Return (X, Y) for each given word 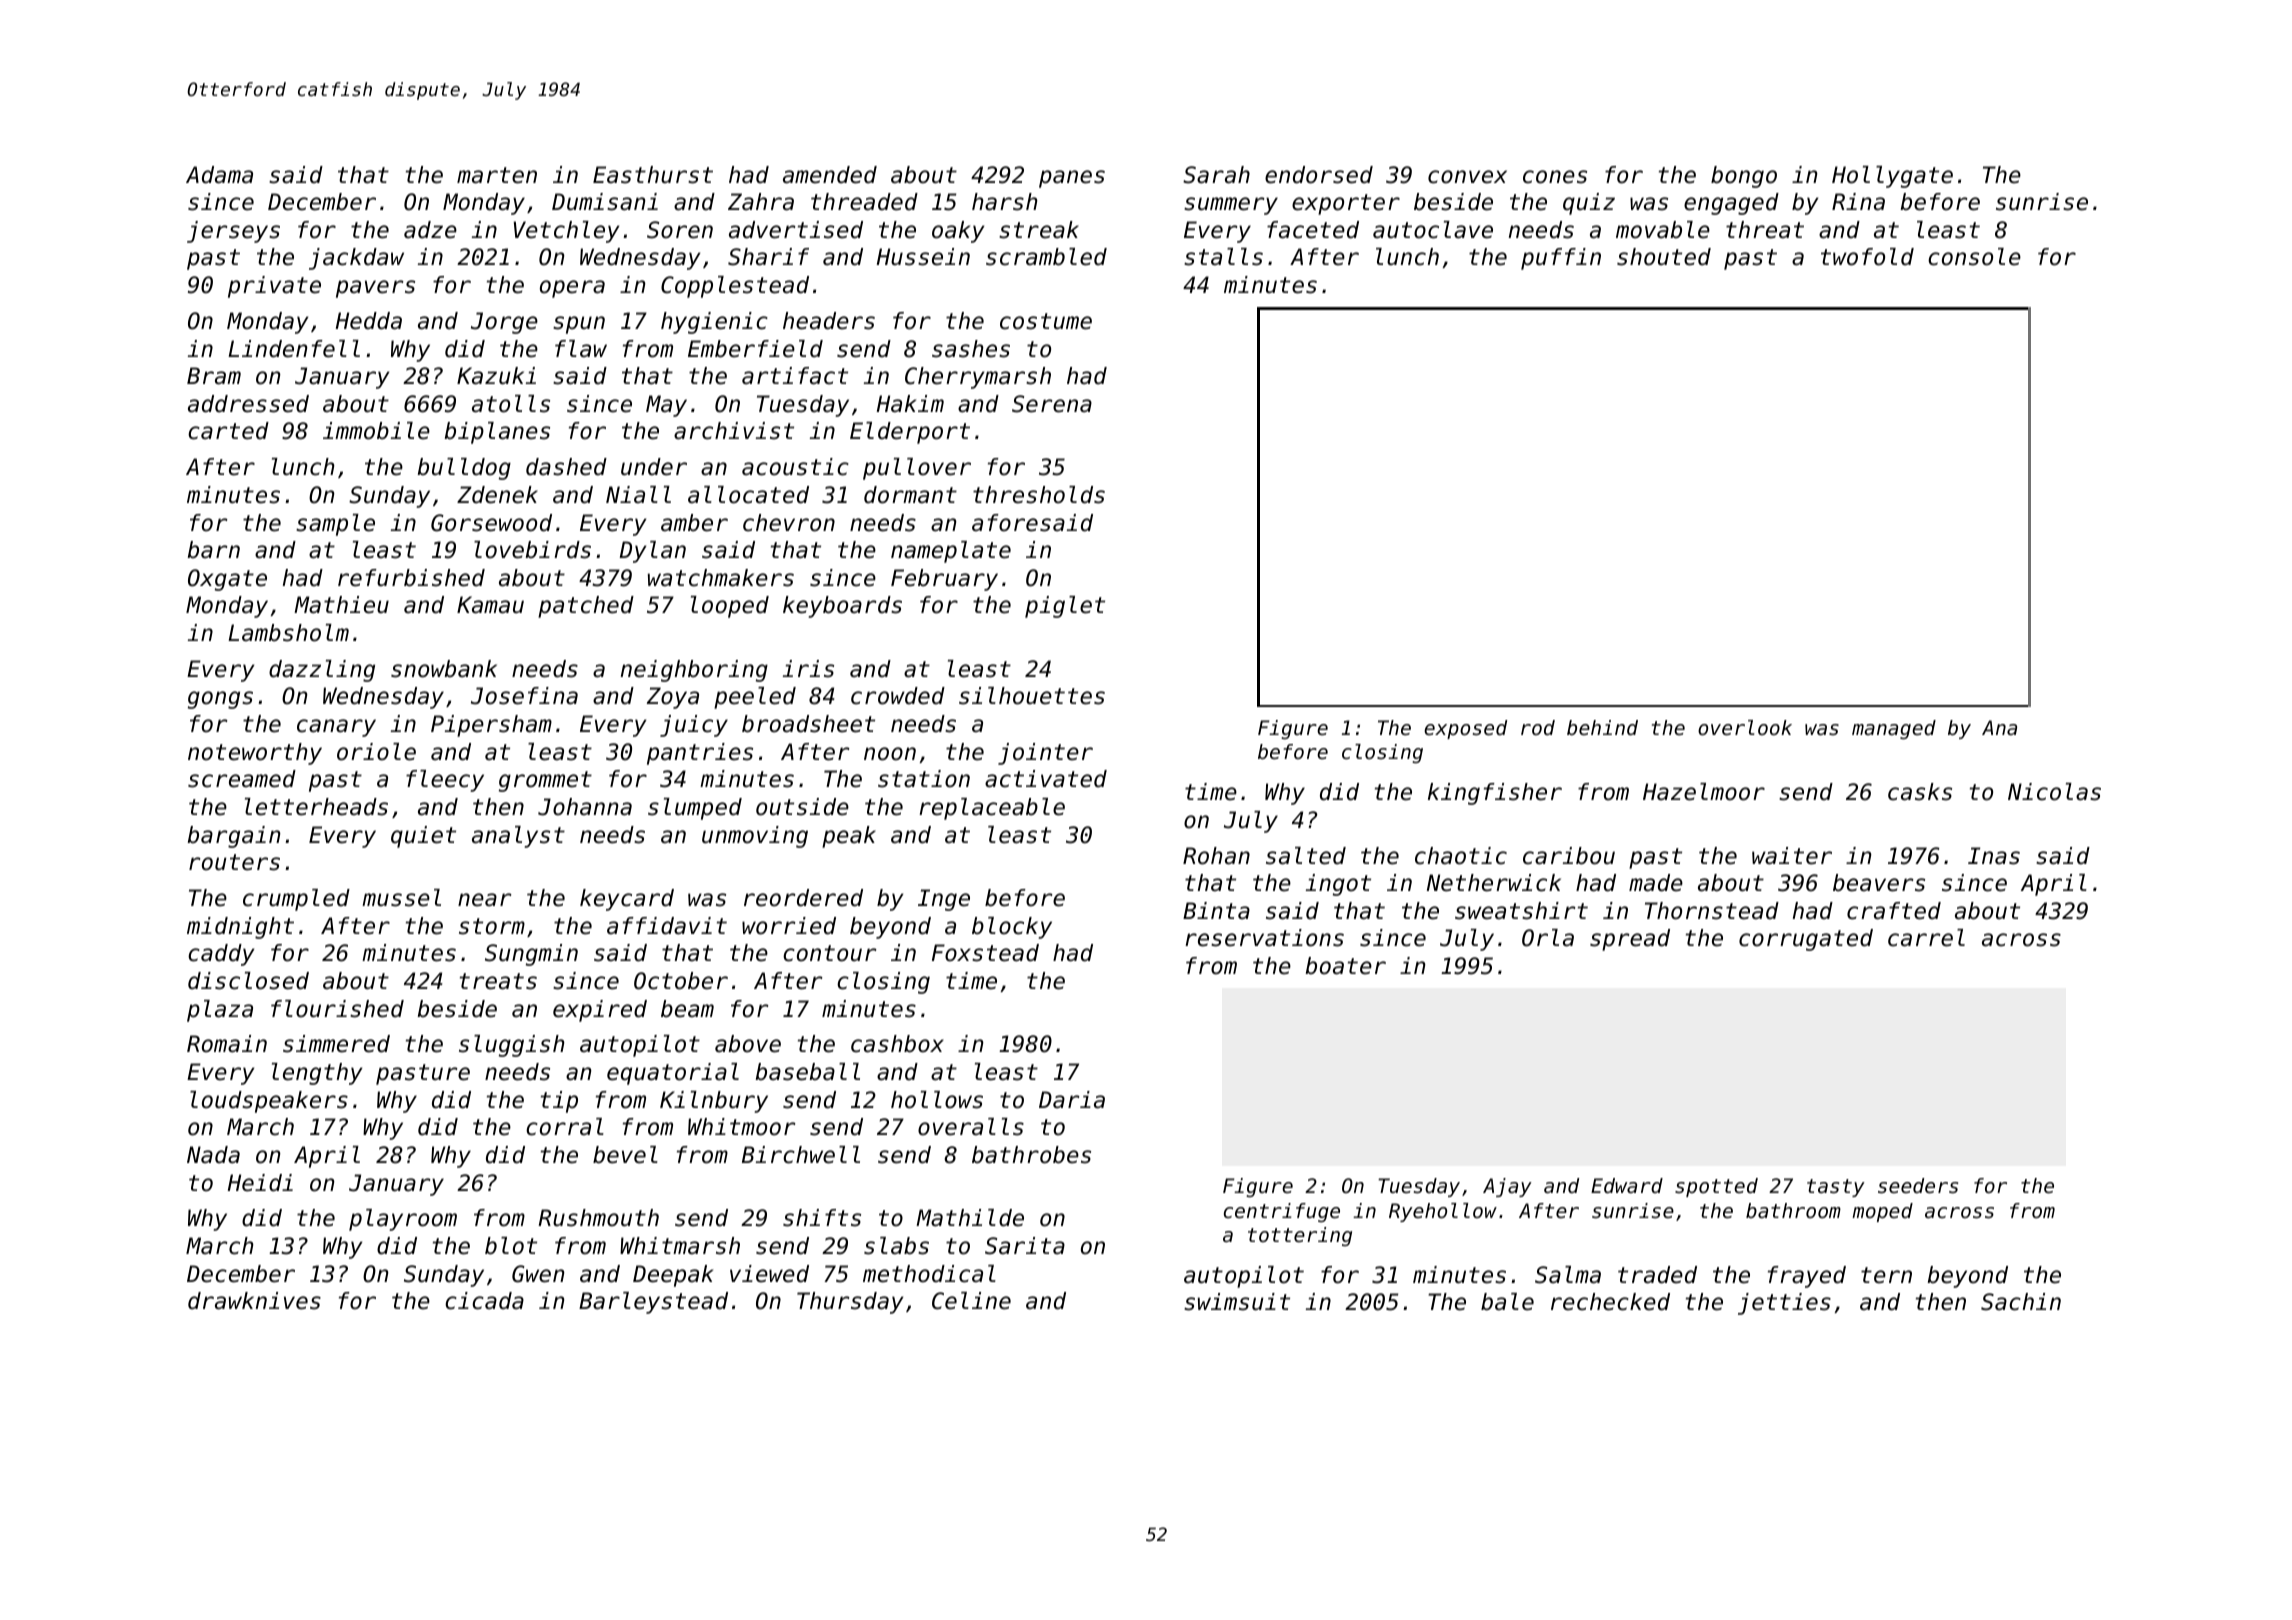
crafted (1894, 911)
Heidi (260, 1183)
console (1974, 257)
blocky (1012, 928)
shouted (1664, 257)
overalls (971, 1127)
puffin (1561, 259)
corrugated (1806, 940)
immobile (376, 431)
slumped (695, 809)
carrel (1926, 938)
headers (829, 321)
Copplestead (735, 287)
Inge (944, 900)
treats (498, 981)
